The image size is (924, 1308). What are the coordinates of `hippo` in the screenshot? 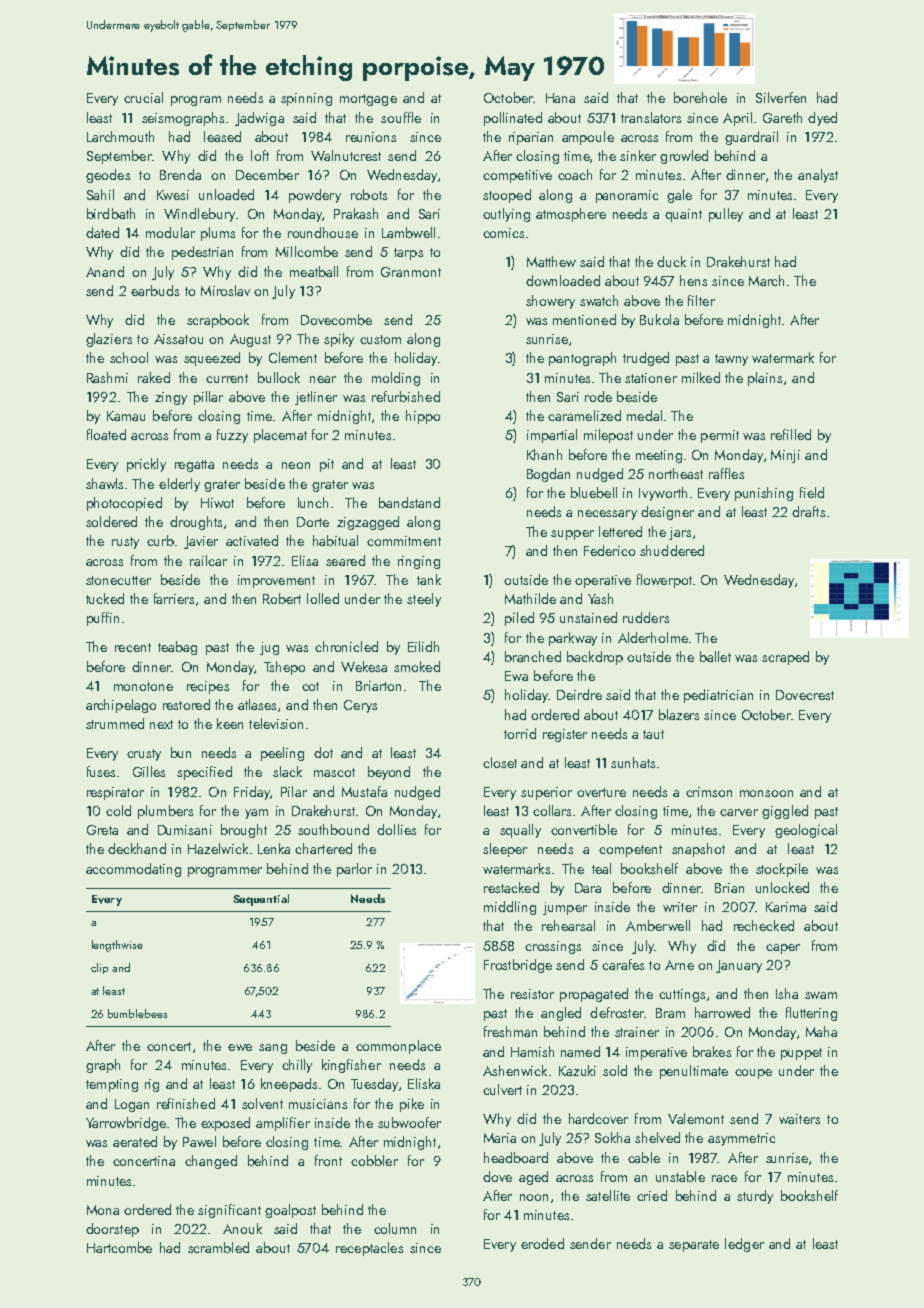 It's located at (423, 417).
